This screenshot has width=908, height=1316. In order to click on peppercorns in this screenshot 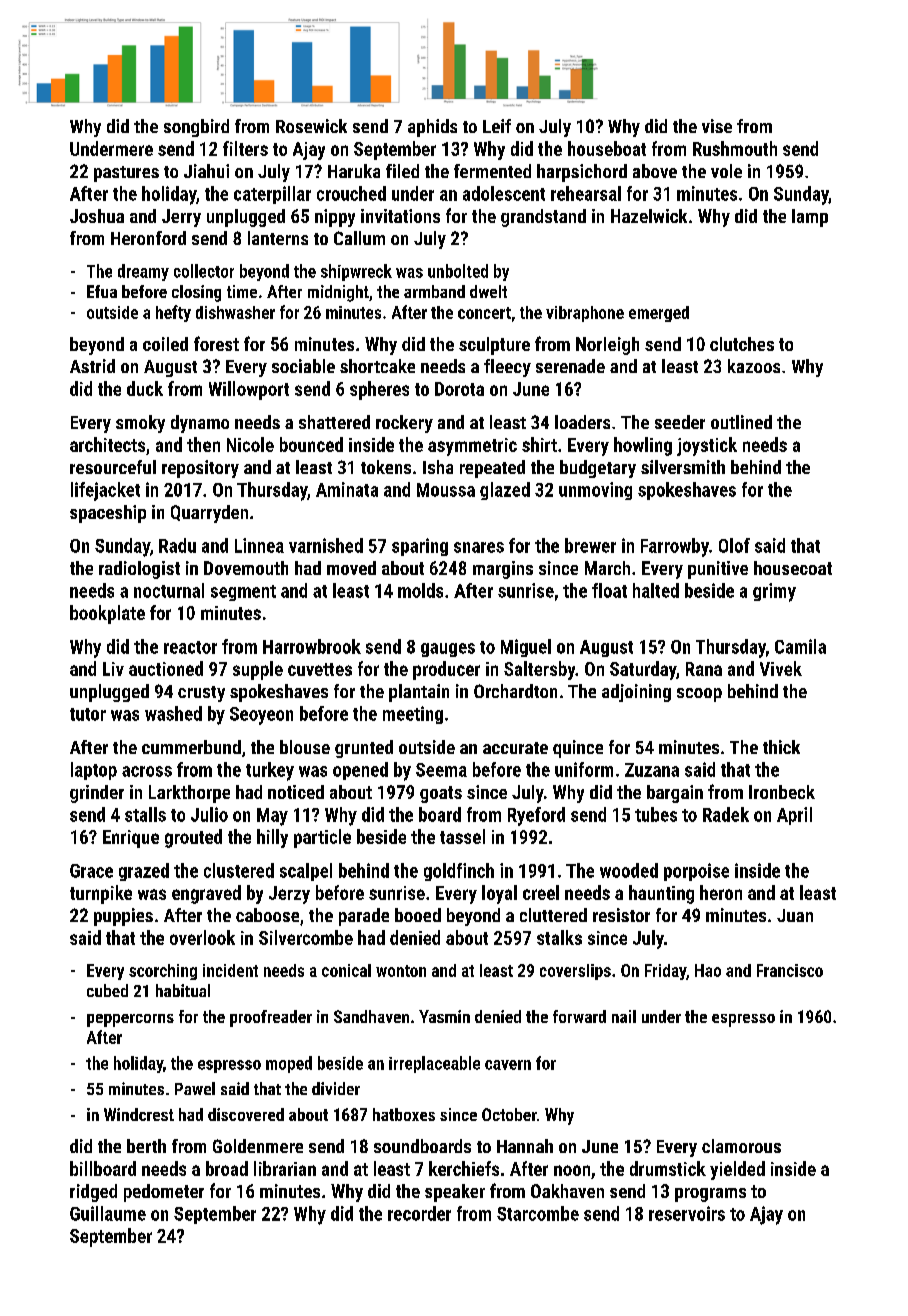, I will do `click(130, 1020)`.
